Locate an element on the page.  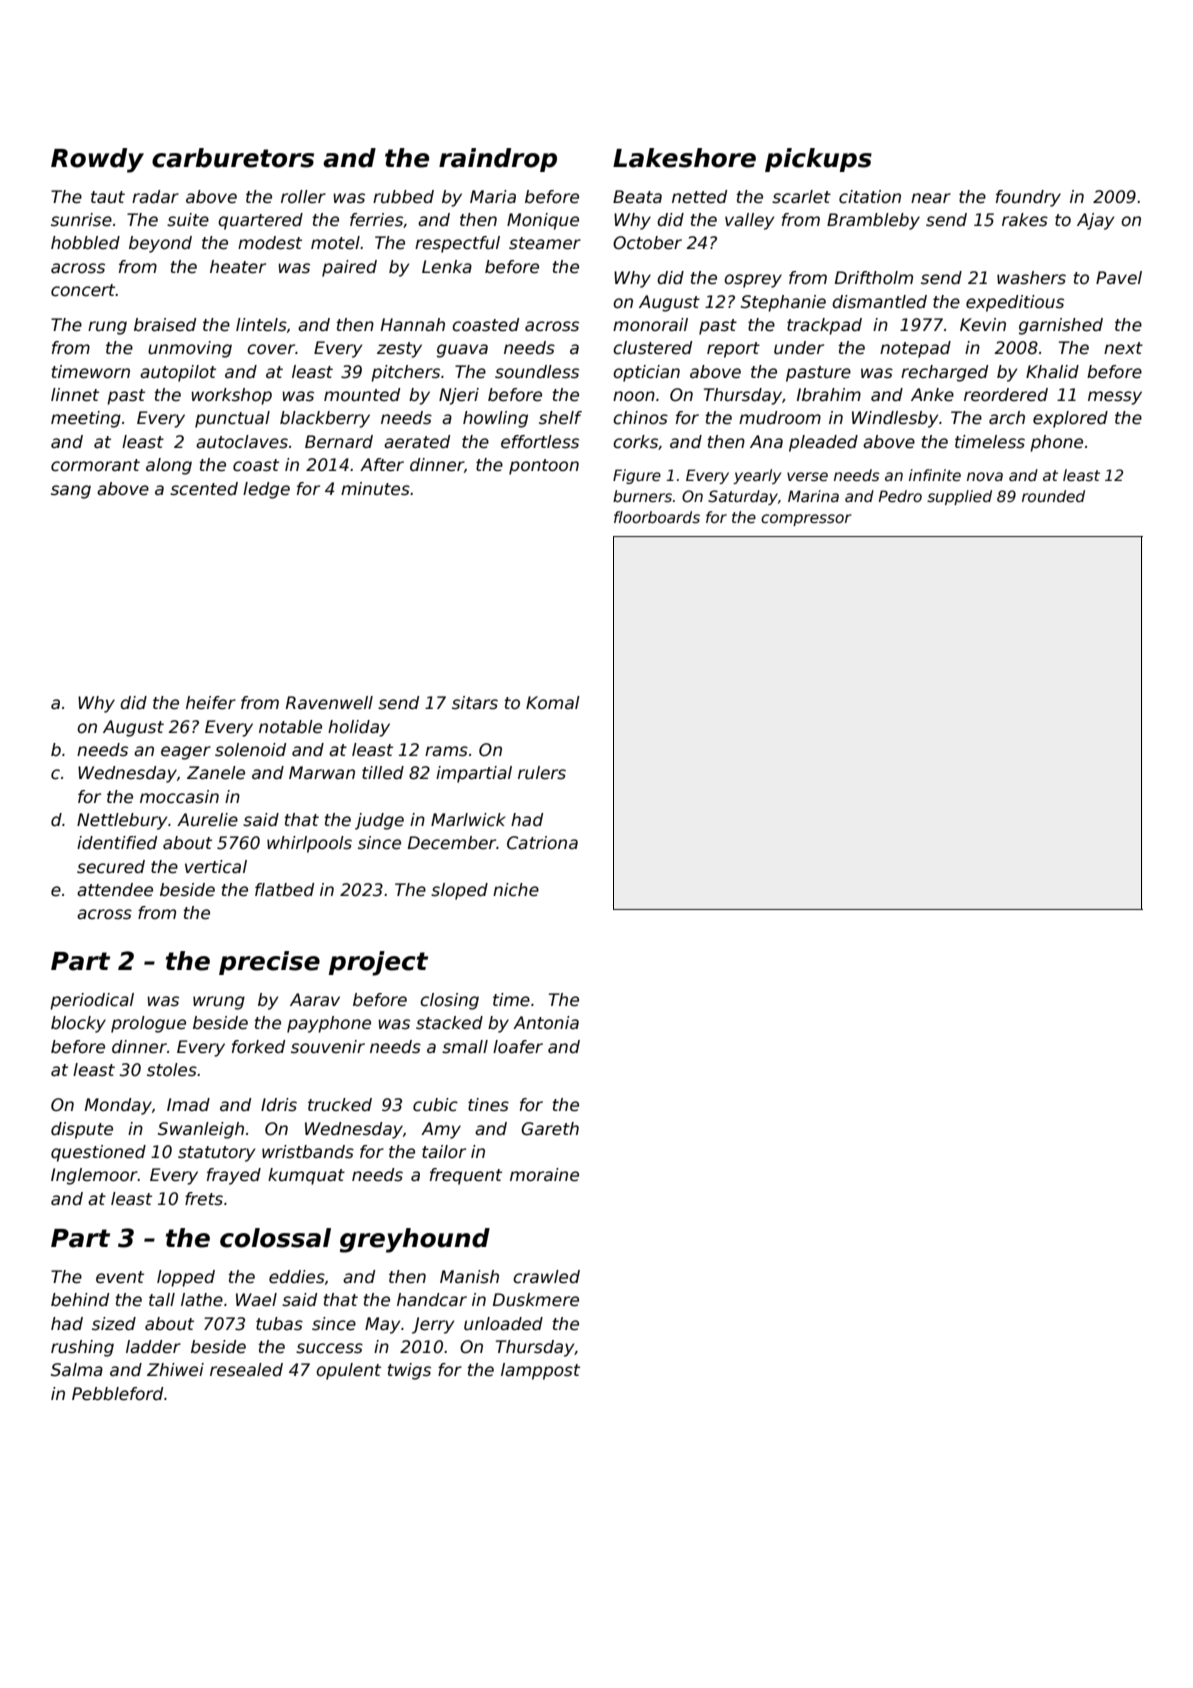
raindrop is located at coordinates (498, 160).
